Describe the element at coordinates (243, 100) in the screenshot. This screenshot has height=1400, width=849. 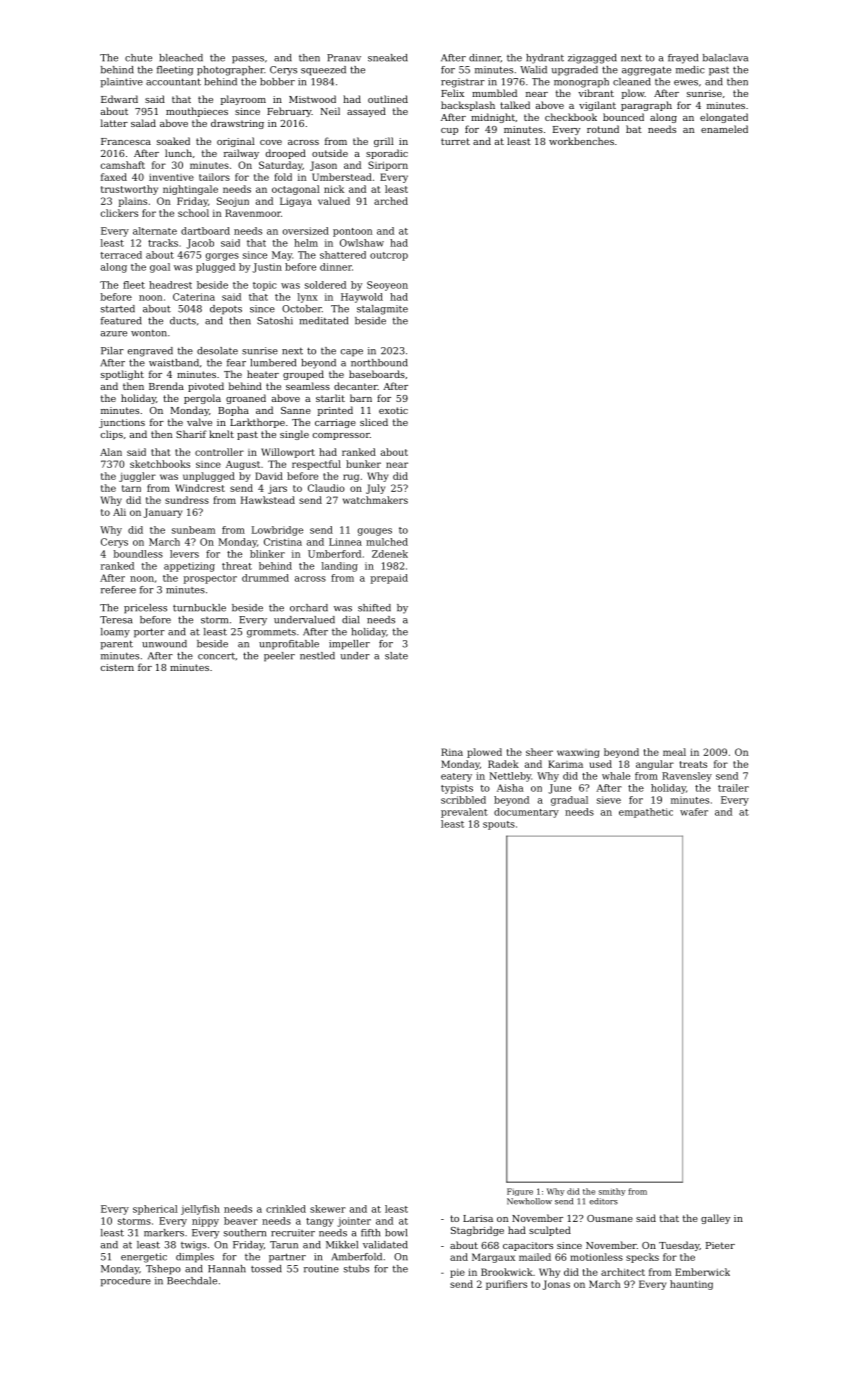
I see `playroom` at that location.
